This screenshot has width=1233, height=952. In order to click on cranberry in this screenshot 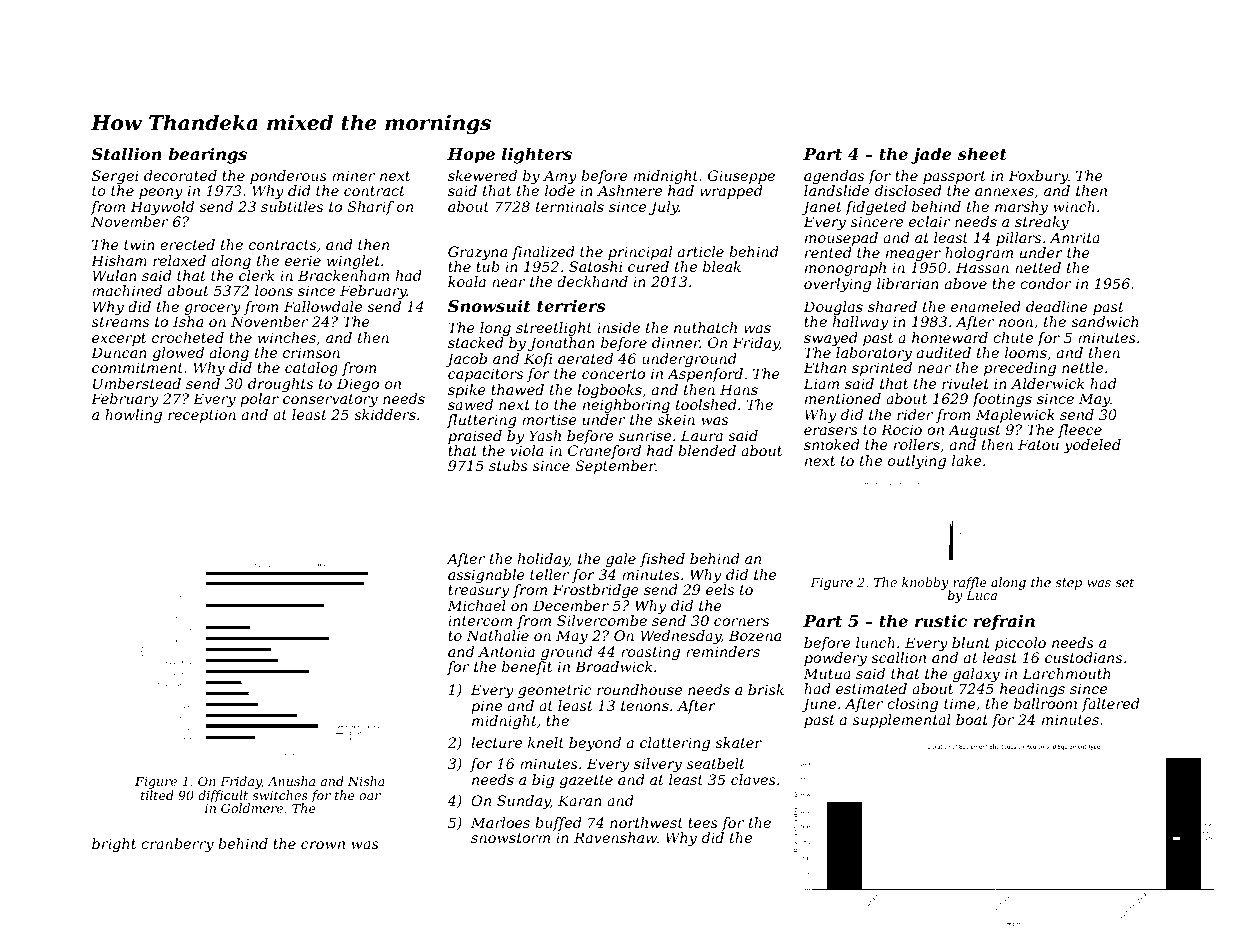, I will do `click(177, 845)`.
